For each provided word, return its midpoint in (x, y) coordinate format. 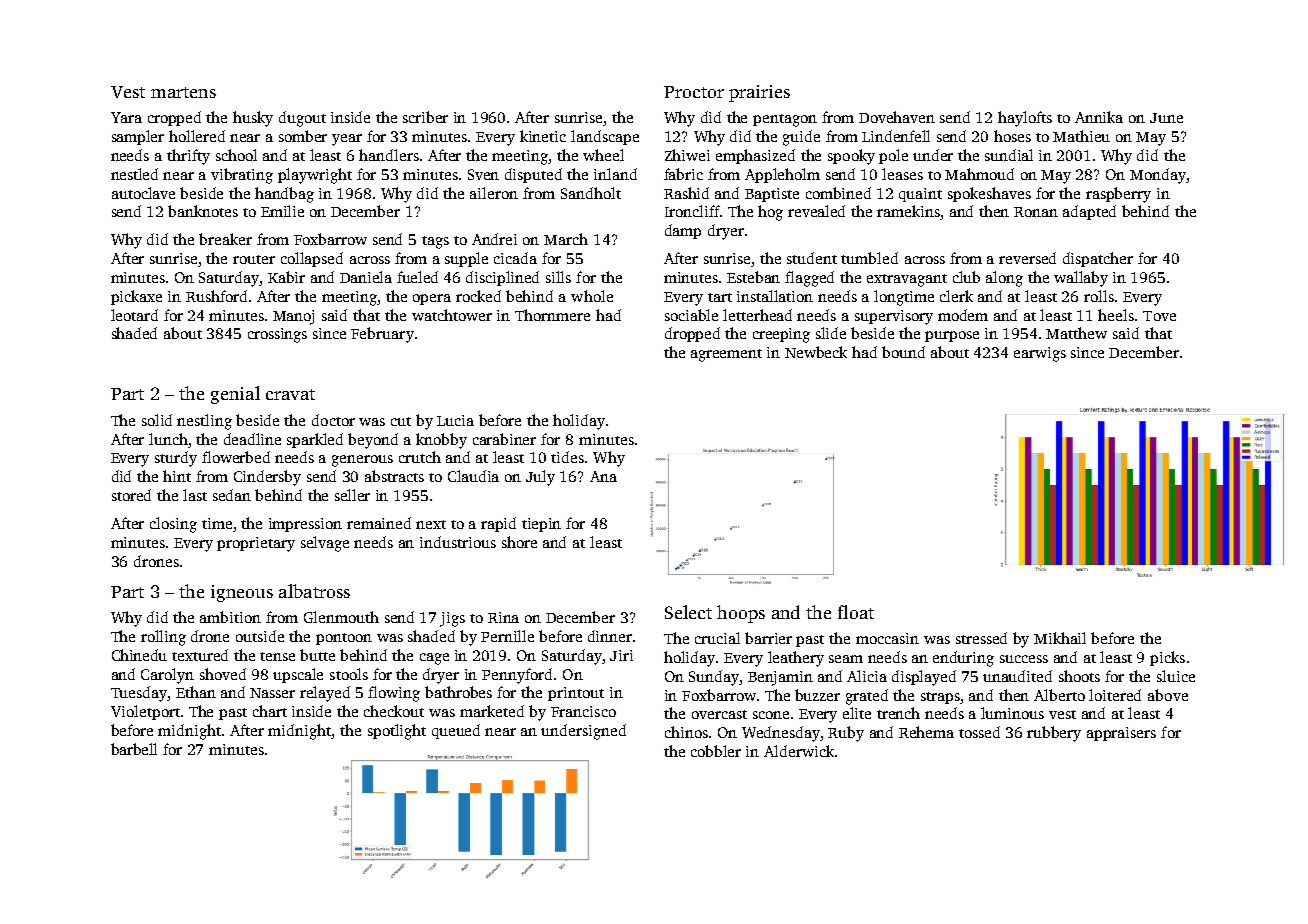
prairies (759, 93)
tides (567, 457)
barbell (134, 749)
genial (235, 395)
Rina (503, 617)
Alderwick (799, 751)
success (1024, 659)
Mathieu (1081, 136)
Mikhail (1060, 638)
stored (131, 495)
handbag (284, 195)
